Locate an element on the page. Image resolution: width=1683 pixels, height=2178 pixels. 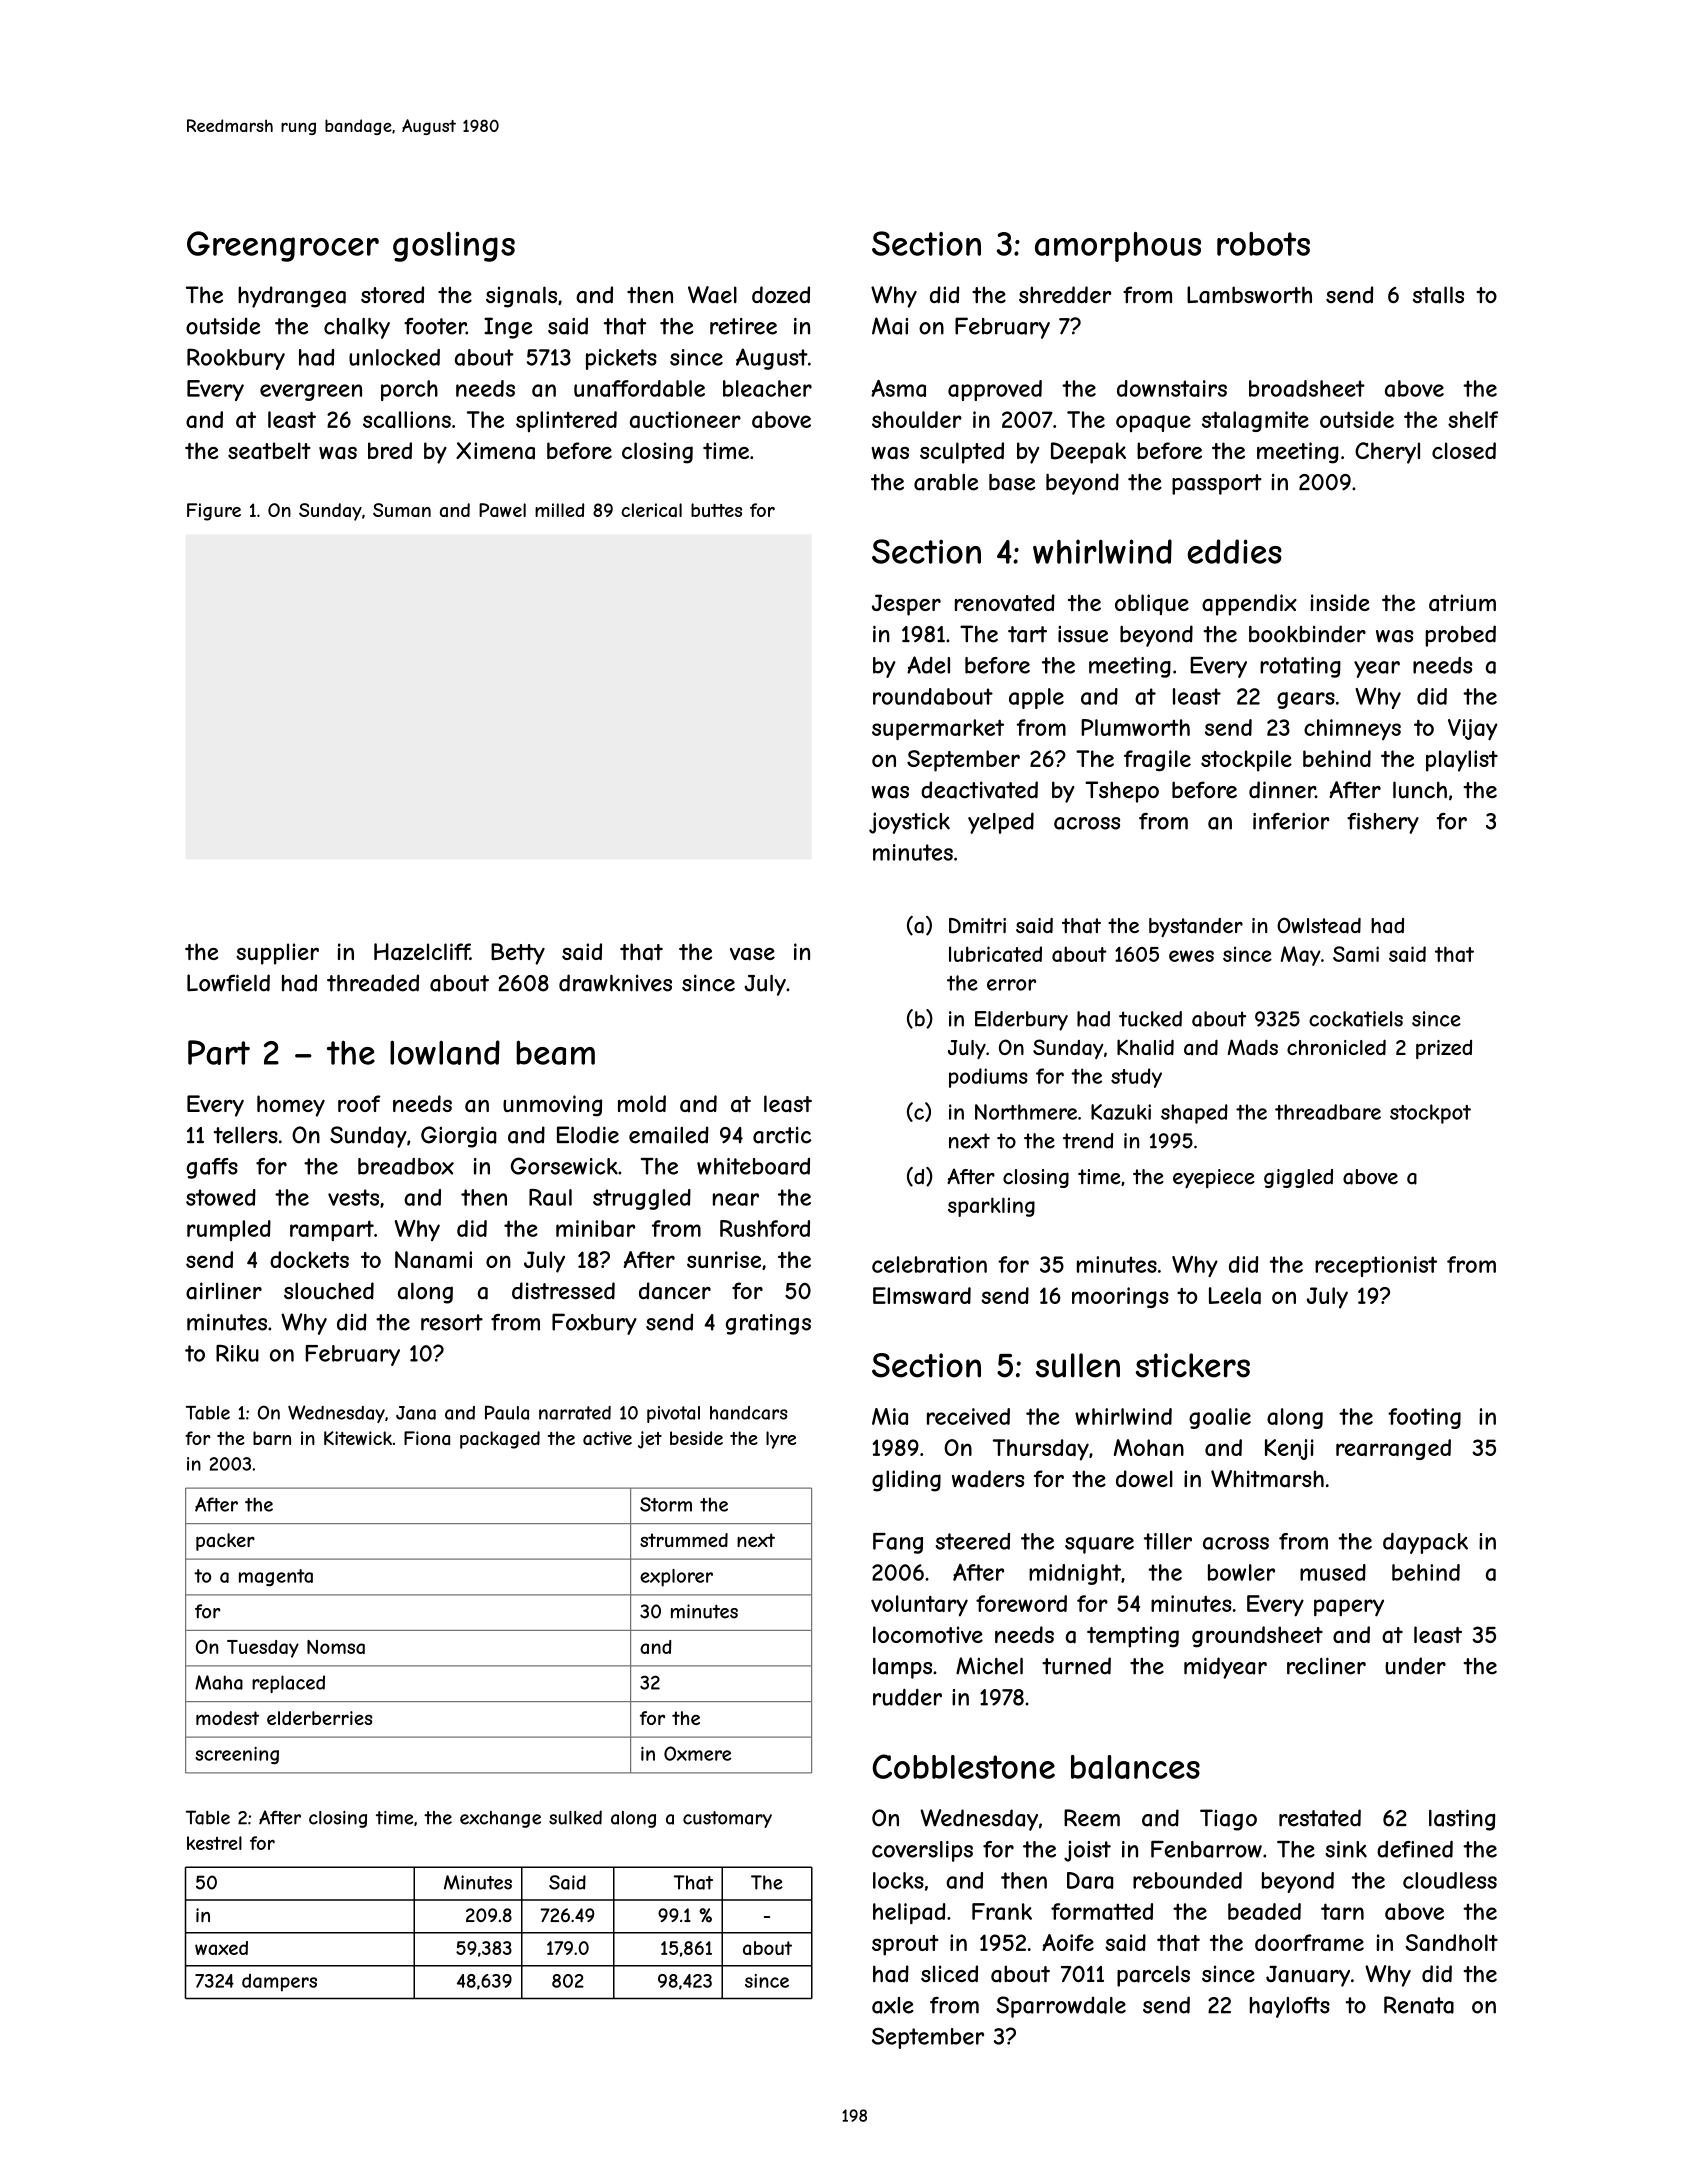
lunch is located at coordinates (1420, 790).
